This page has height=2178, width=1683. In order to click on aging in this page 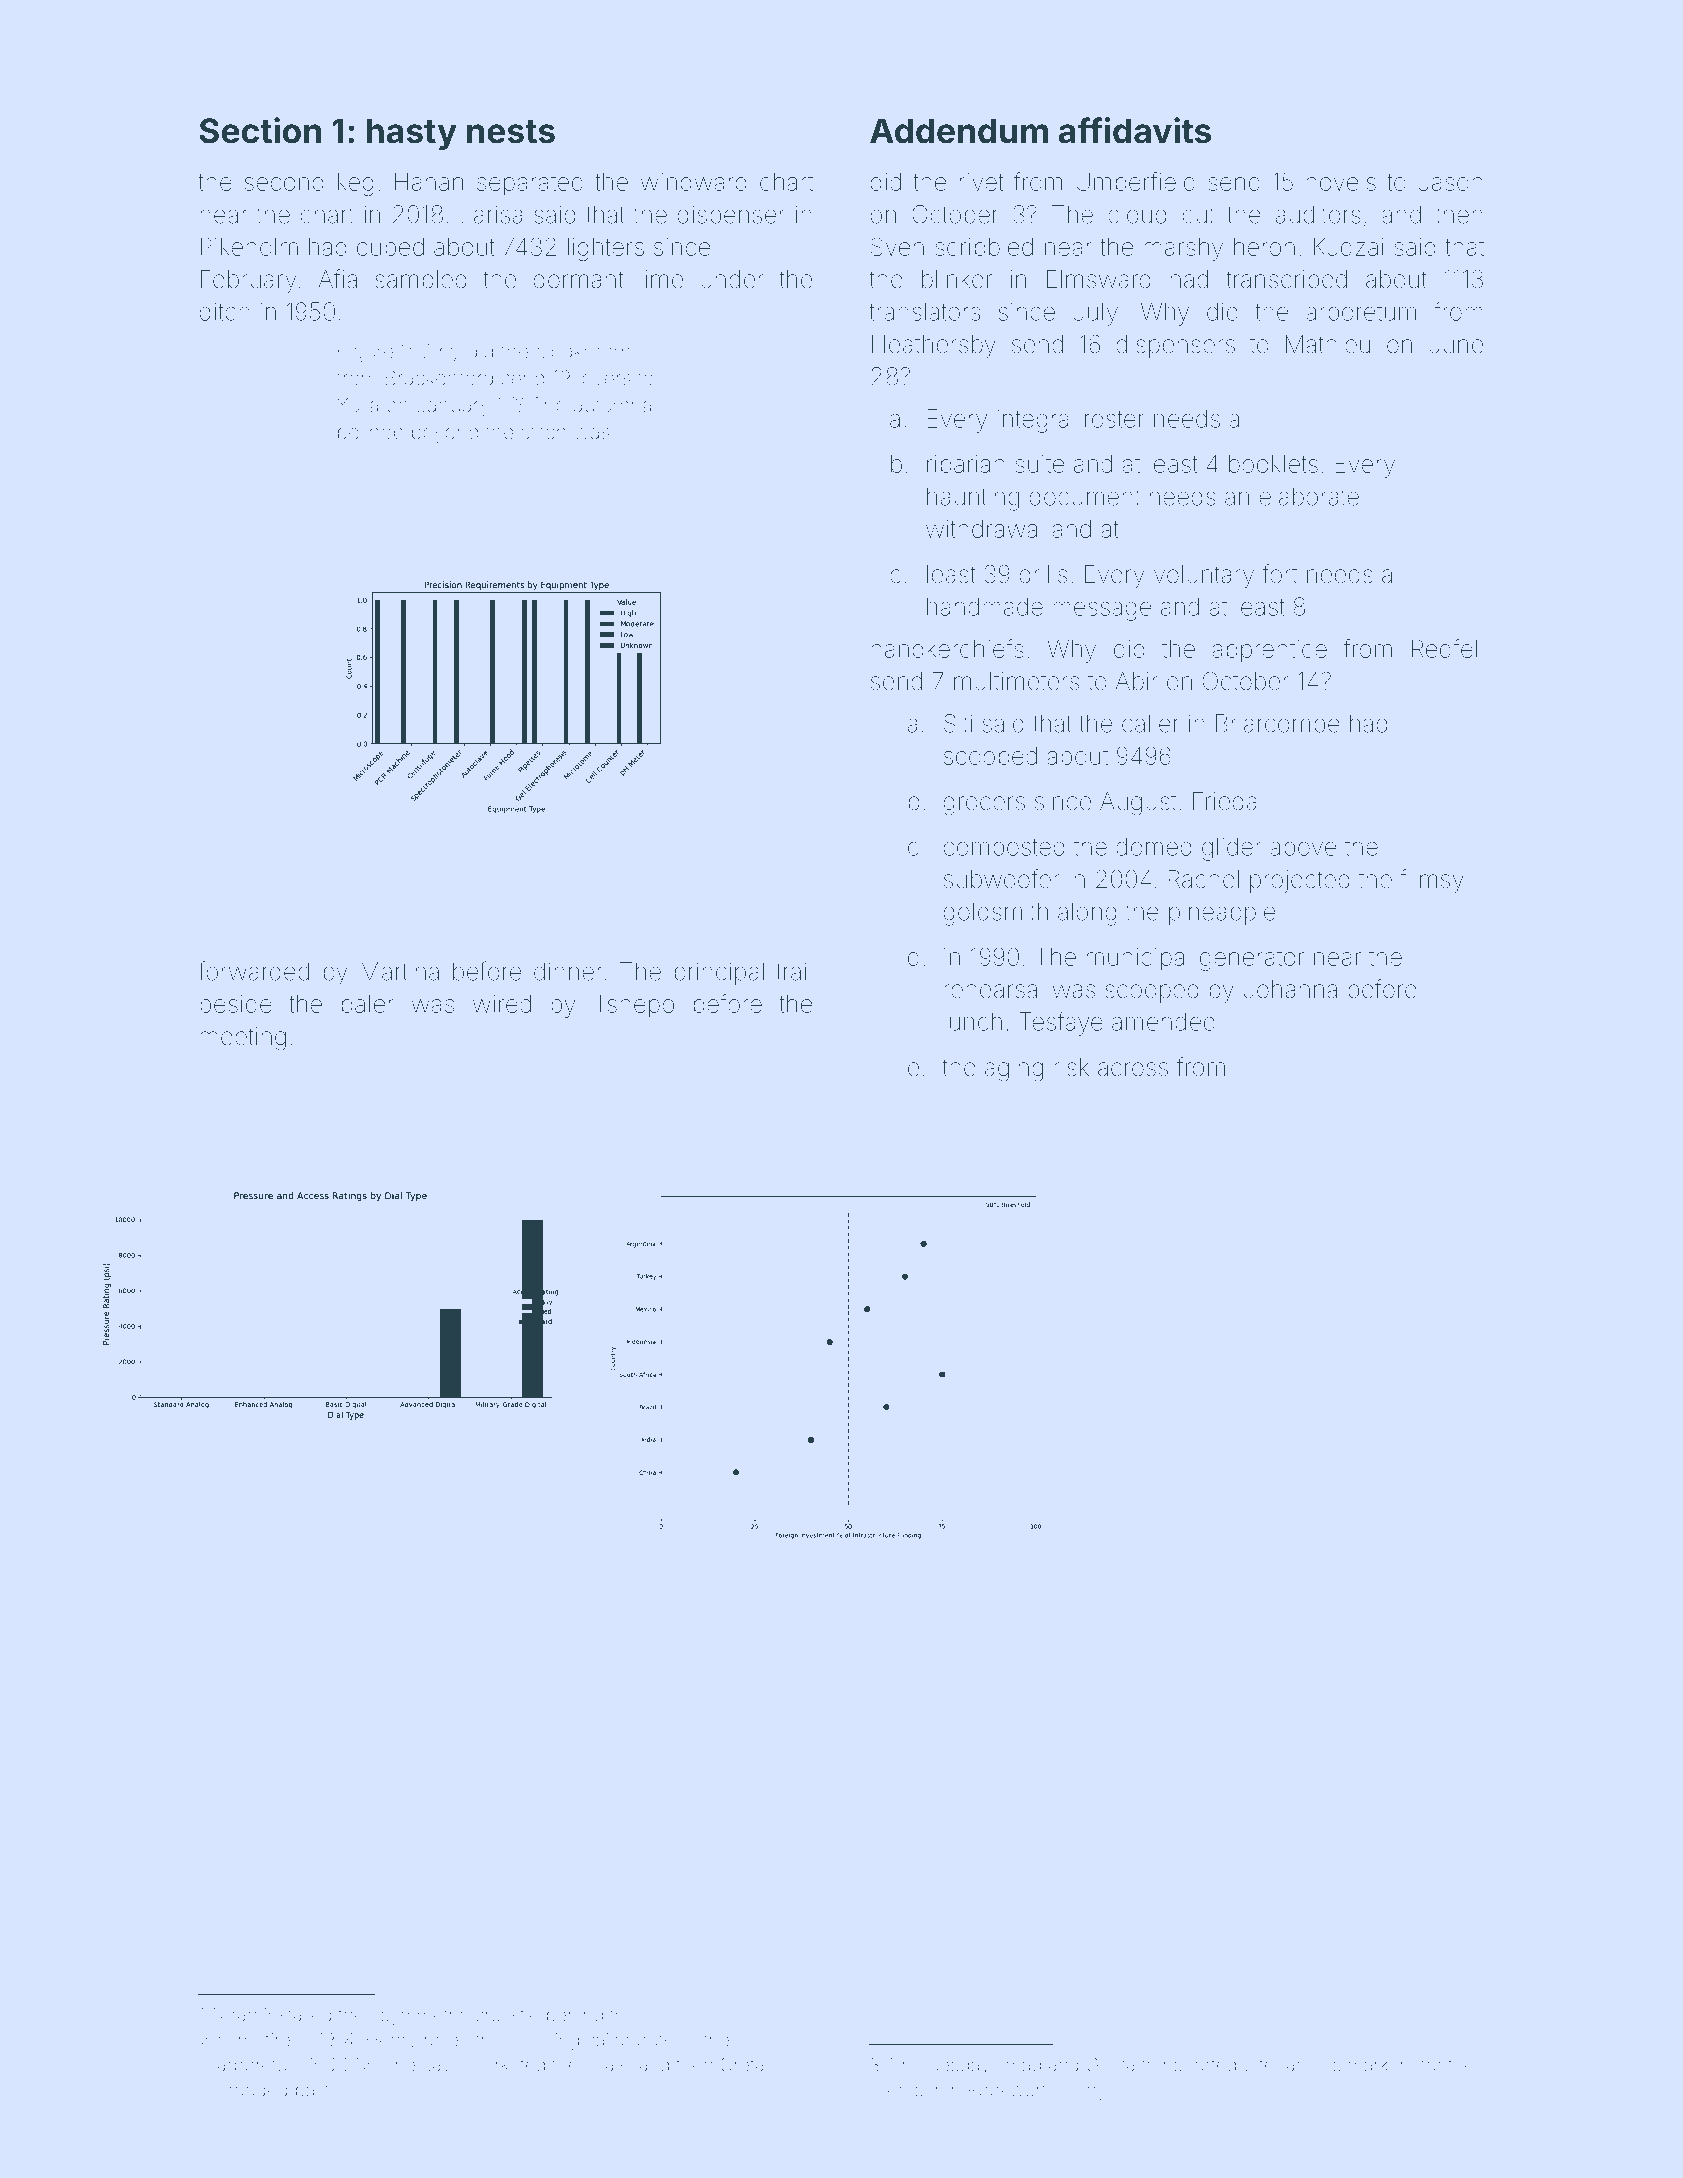, I will do `click(1014, 1070)`.
